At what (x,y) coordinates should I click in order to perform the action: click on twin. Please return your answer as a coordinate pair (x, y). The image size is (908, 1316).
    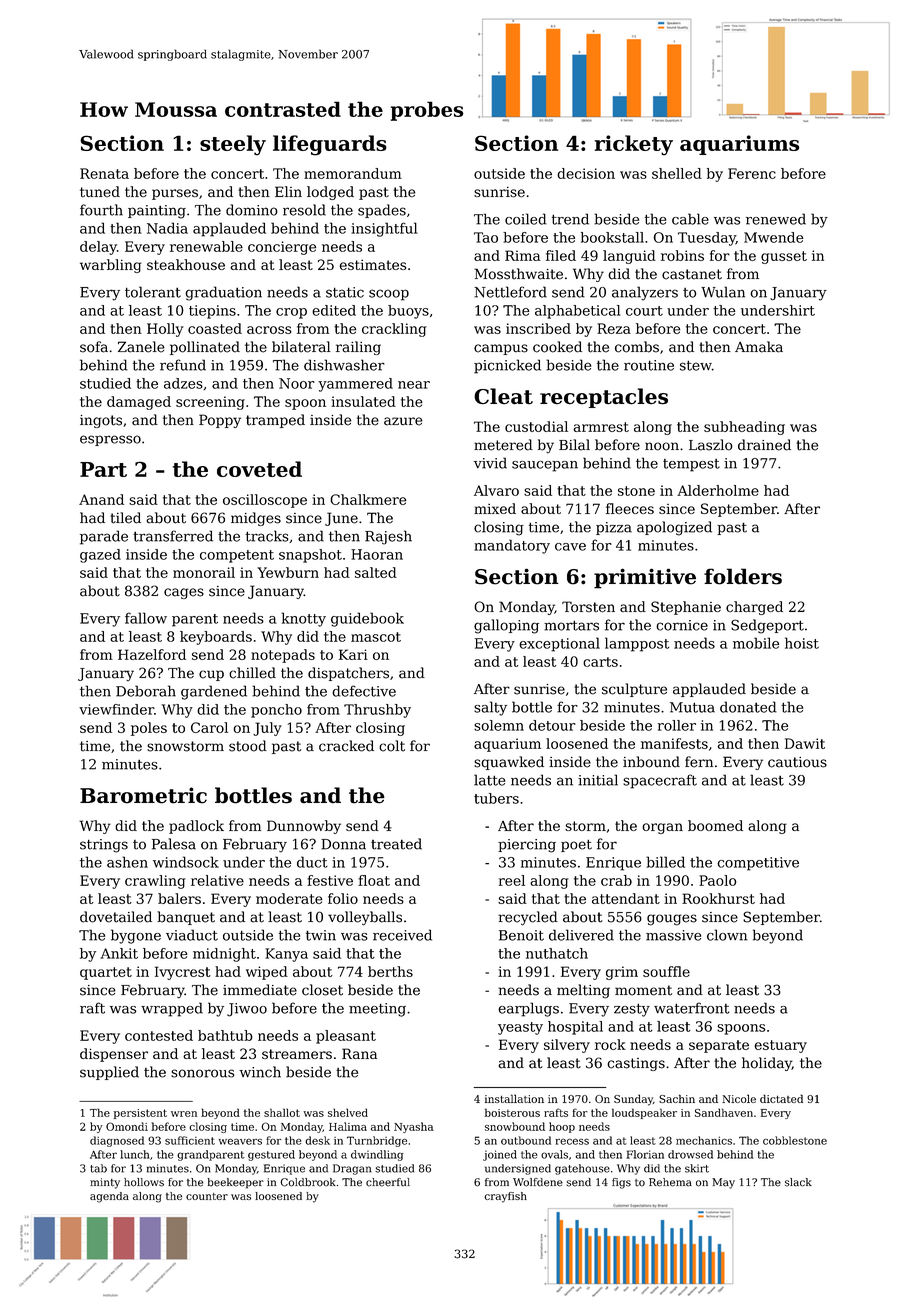
    Looking at the image, I should click on (321, 935).
